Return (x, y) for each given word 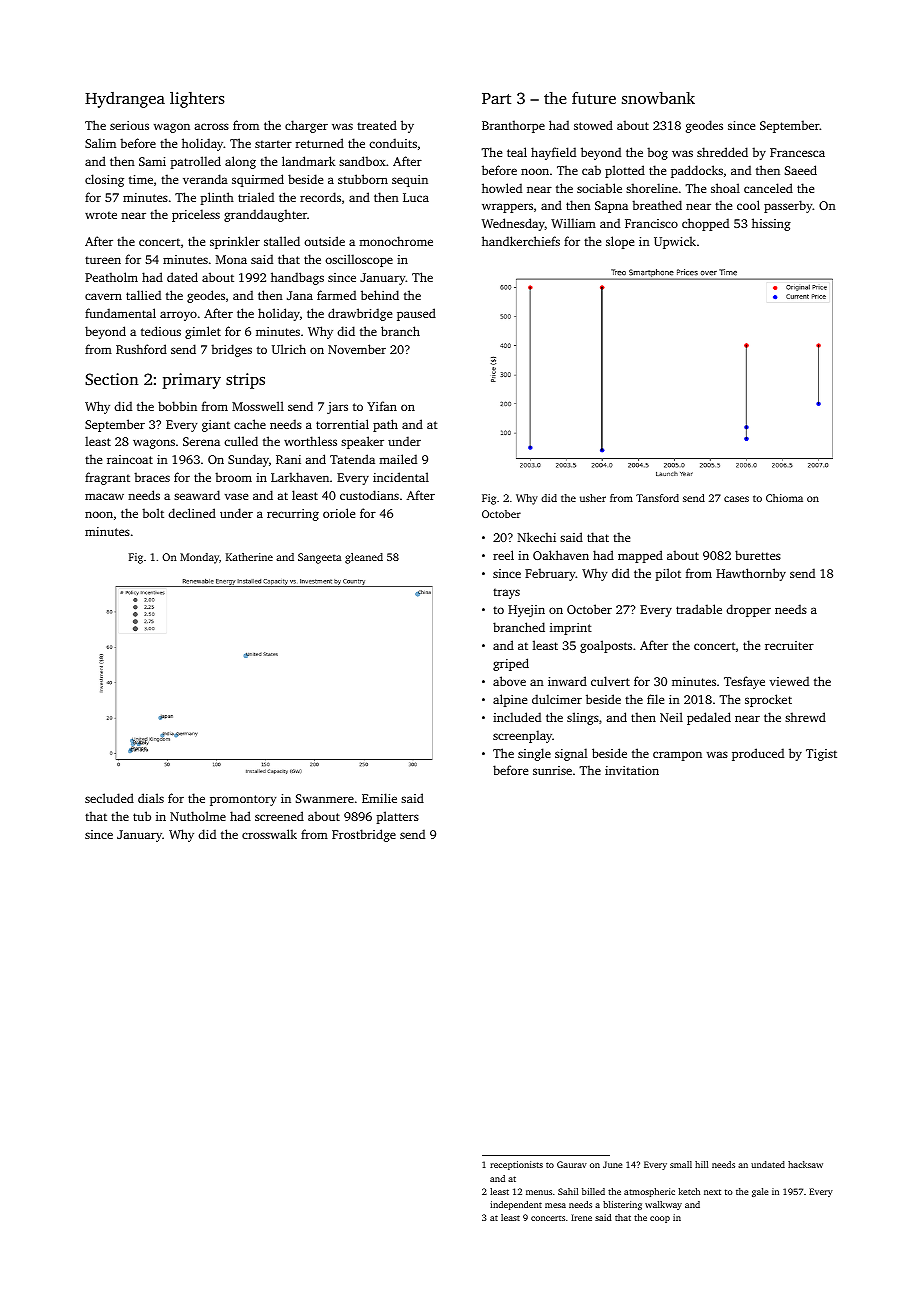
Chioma (784, 498)
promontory (243, 800)
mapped (640, 556)
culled (241, 441)
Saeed (801, 170)
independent (516, 1205)
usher (593, 498)
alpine (510, 700)
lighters (197, 99)
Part (496, 98)
